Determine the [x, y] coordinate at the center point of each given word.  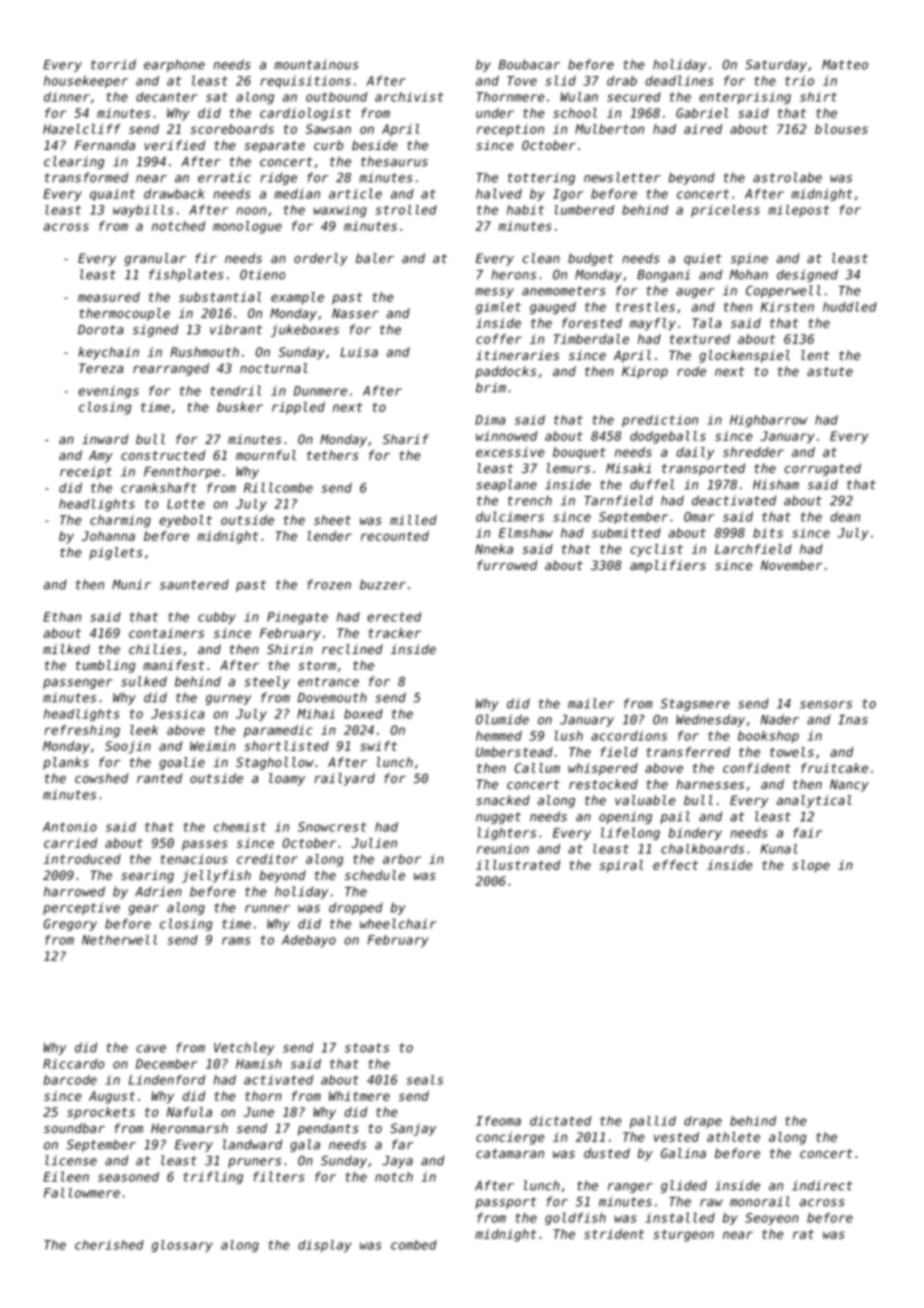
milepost [798, 211]
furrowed [507, 565]
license [71, 1160]
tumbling [105, 666]
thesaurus [394, 161]
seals [424, 1080]
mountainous [316, 64]
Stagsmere [695, 705]
